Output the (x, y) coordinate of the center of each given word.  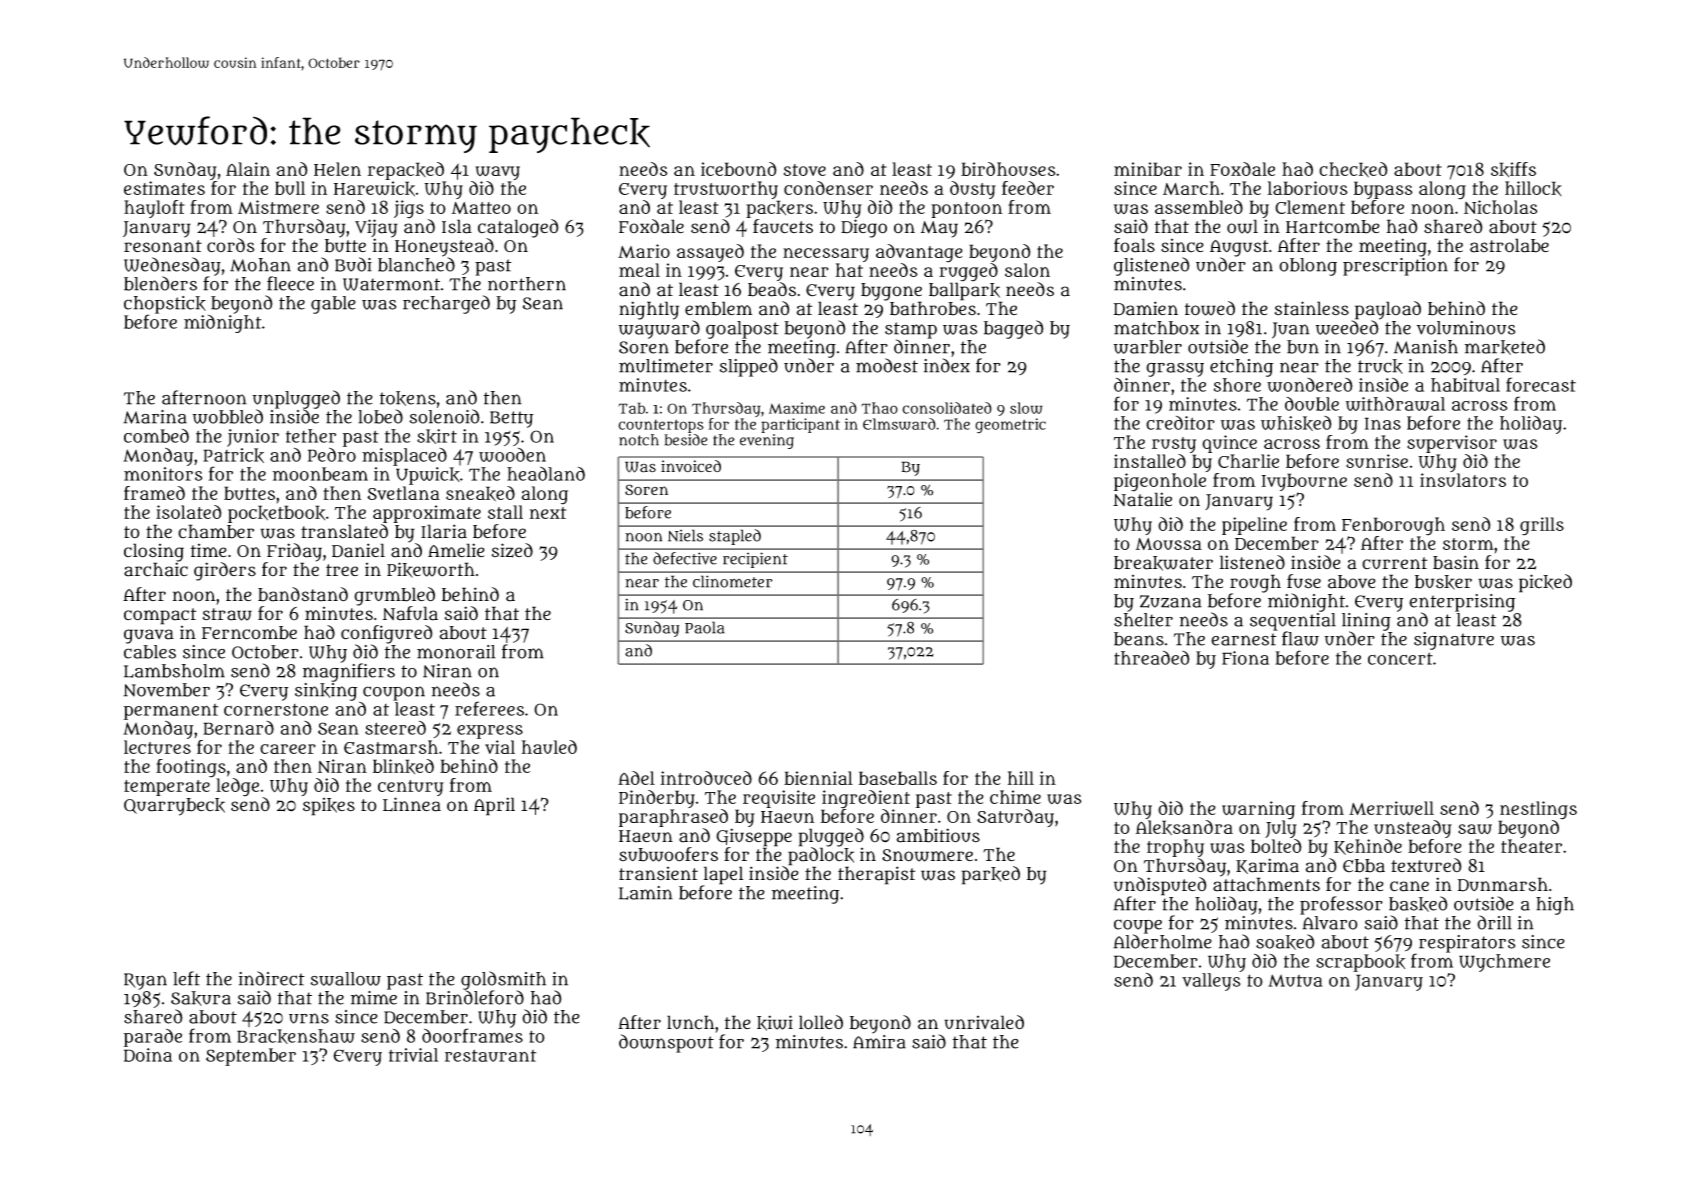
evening (767, 441)
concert (1400, 658)
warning (1258, 810)
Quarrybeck (174, 807)
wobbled (228, 416)
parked (990, 875)
